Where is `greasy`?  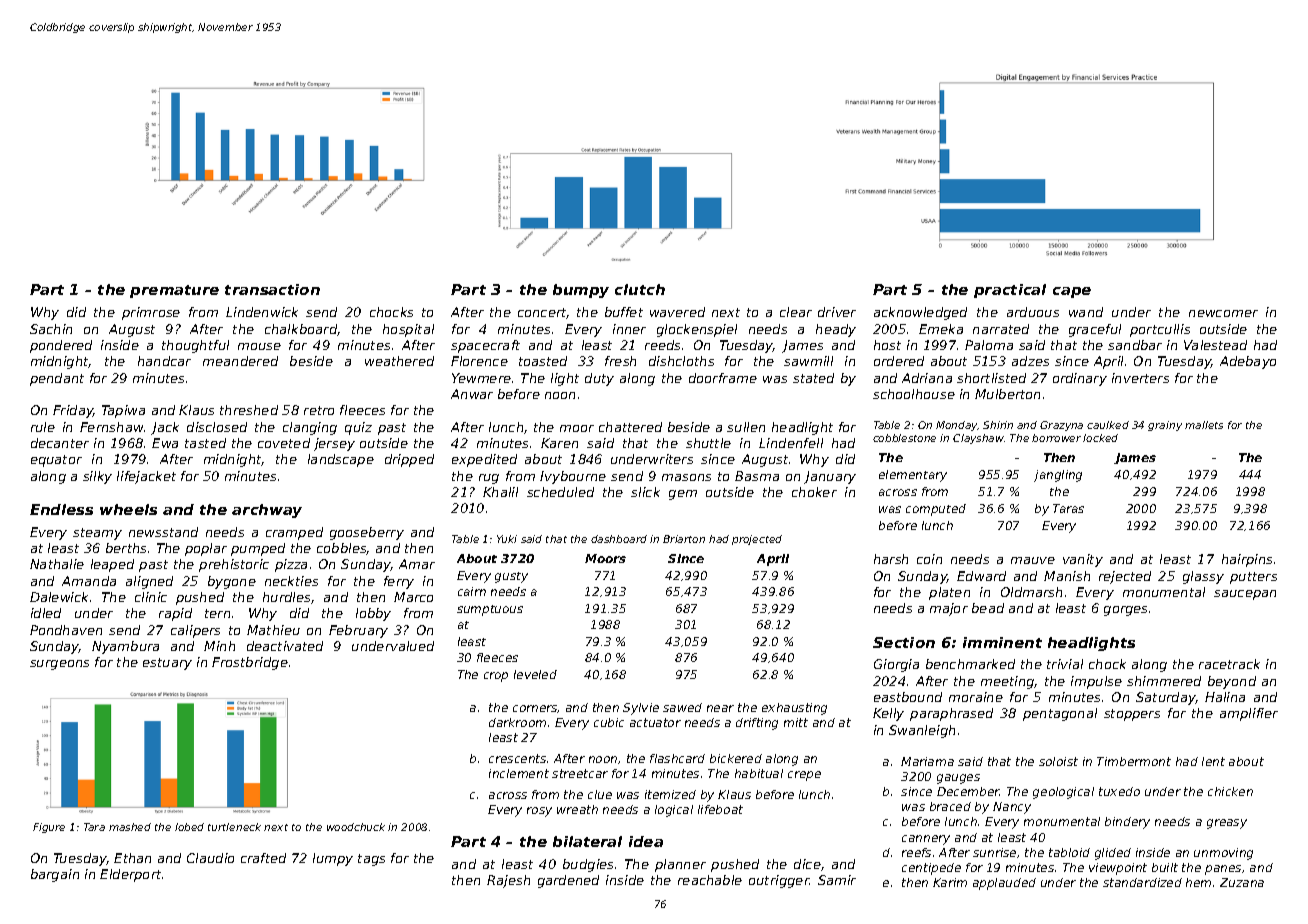 greasy is located at coordinates (1227, 824).
